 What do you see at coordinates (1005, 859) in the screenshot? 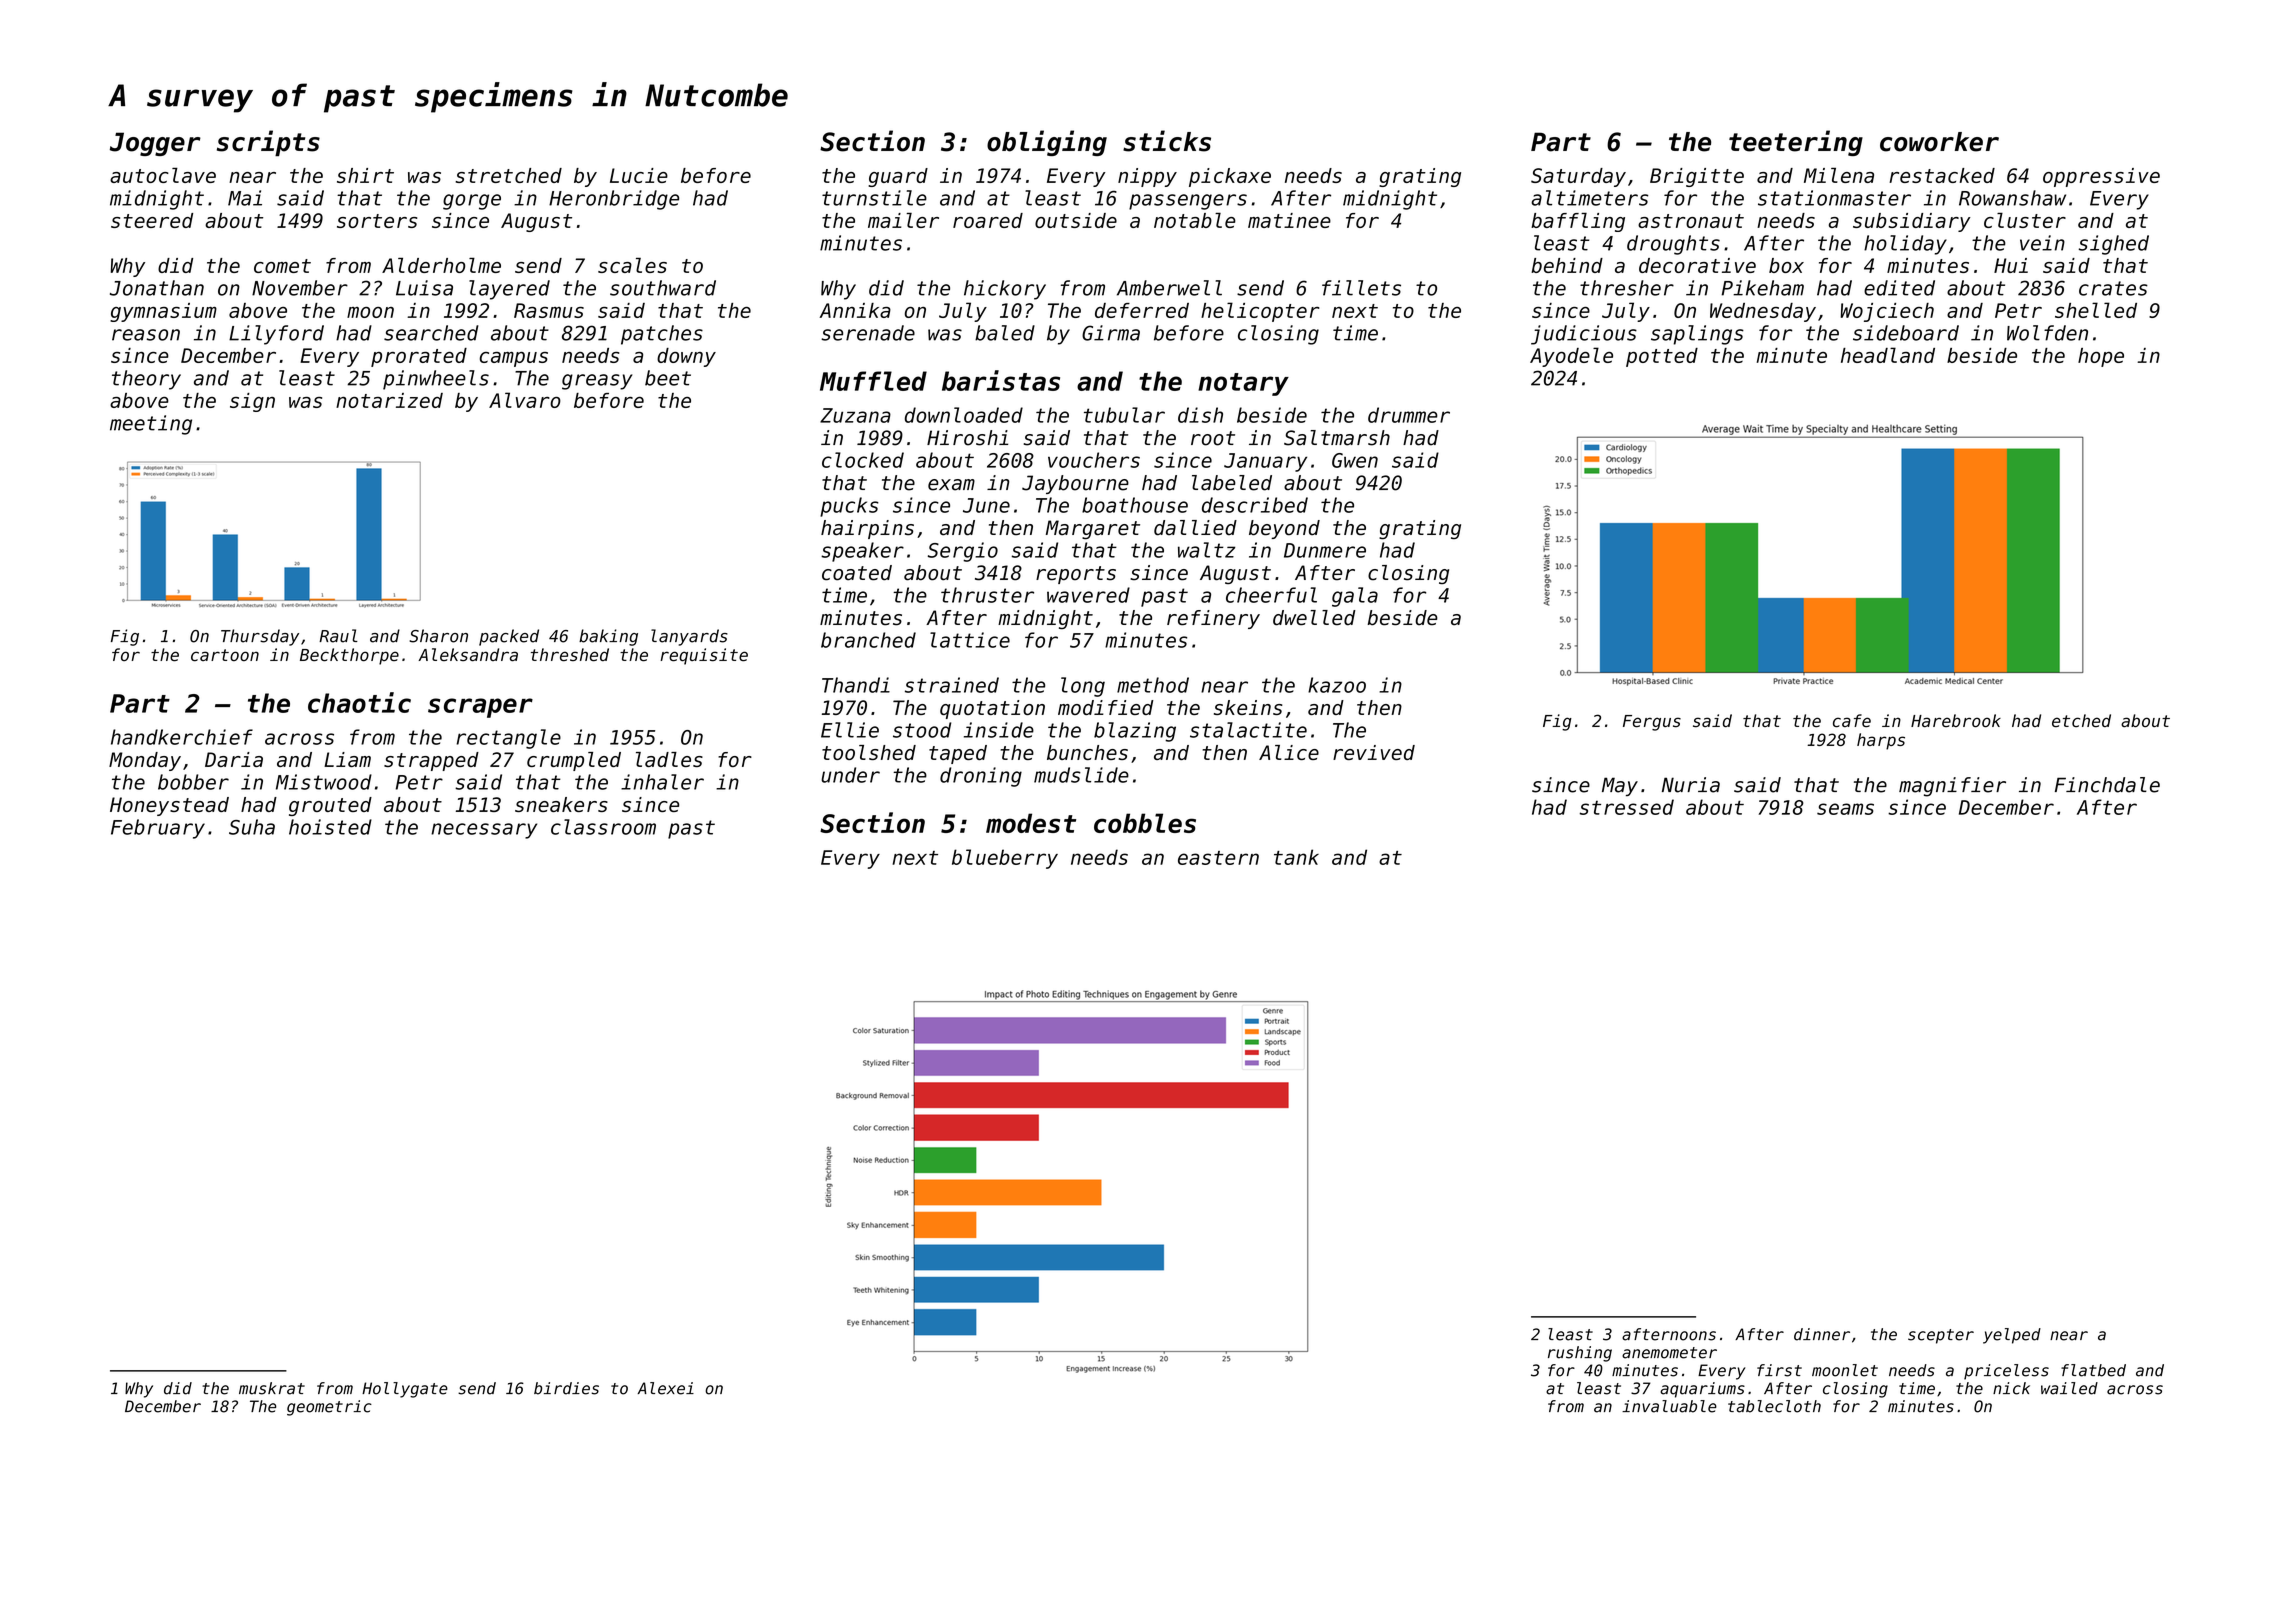
I see `blueberry` at bounding box center [1005, 859].
